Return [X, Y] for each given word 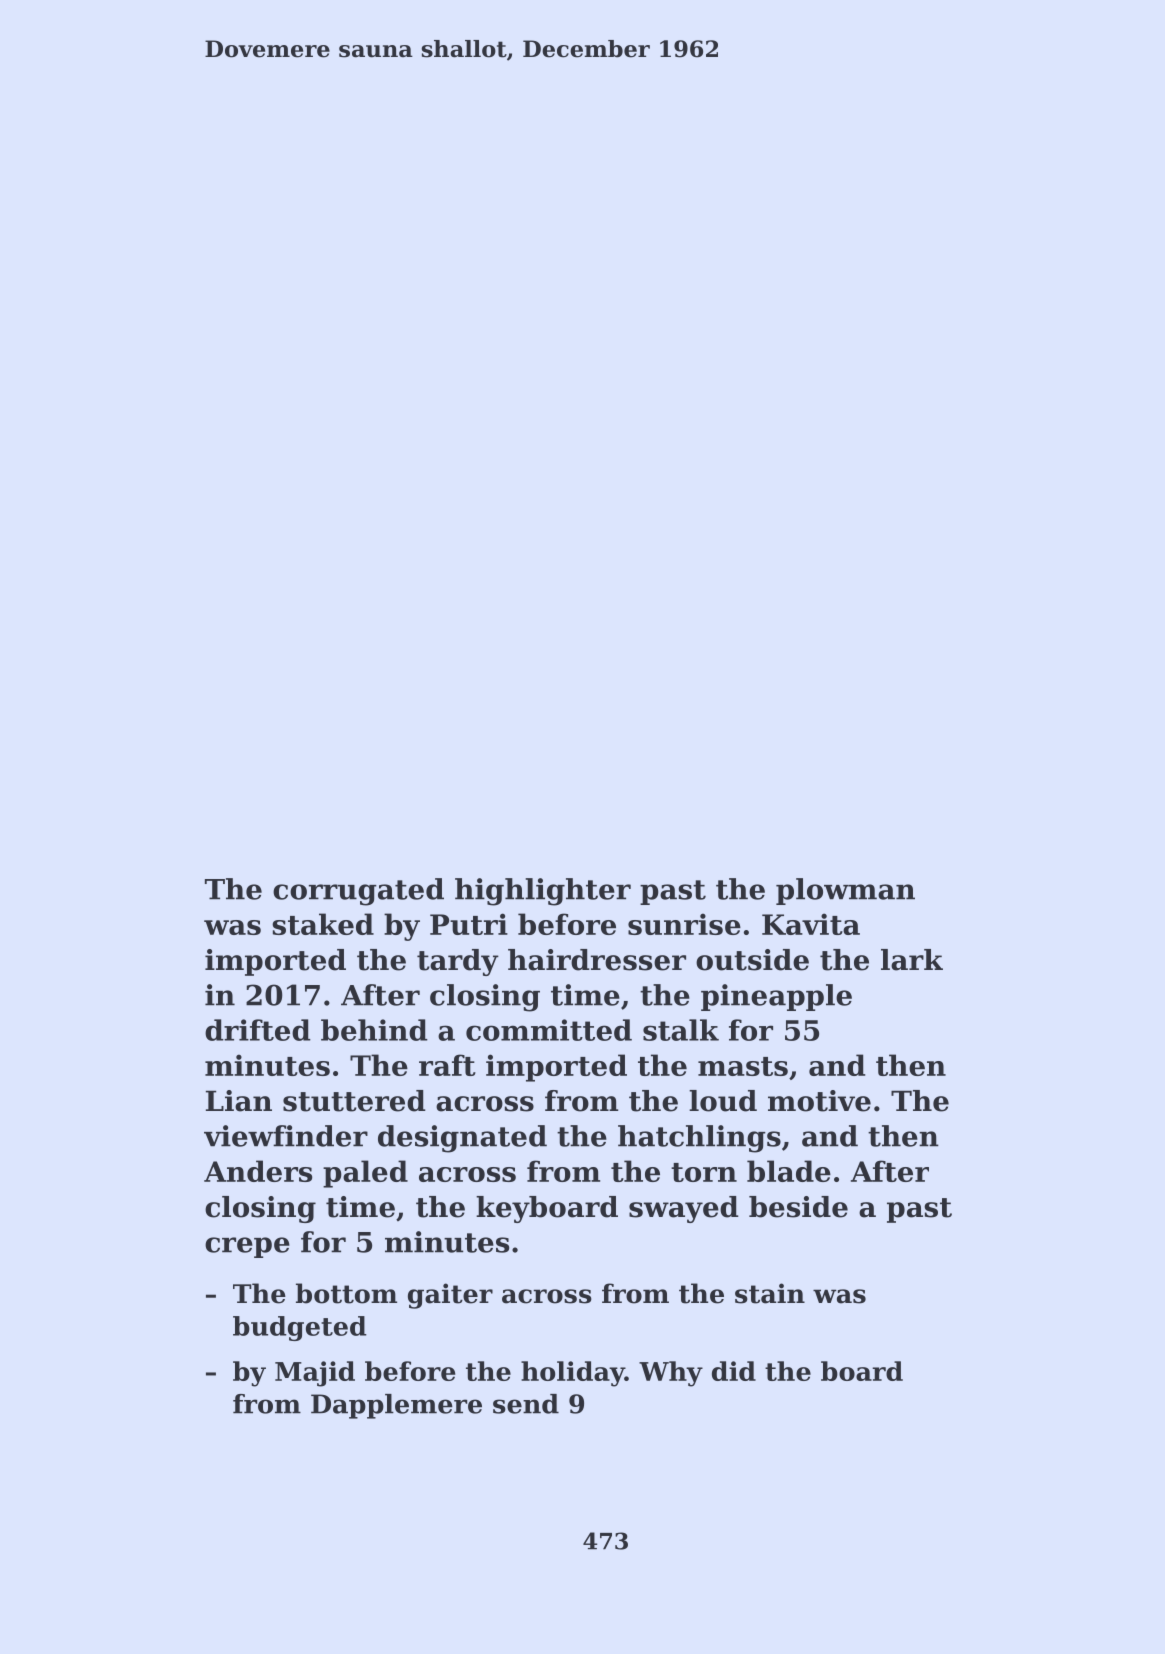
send [526, 1404]
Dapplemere [396, 1406]
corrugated [358, 892]
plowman [845, 891]
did [734, 1371]
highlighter [543, 892]
